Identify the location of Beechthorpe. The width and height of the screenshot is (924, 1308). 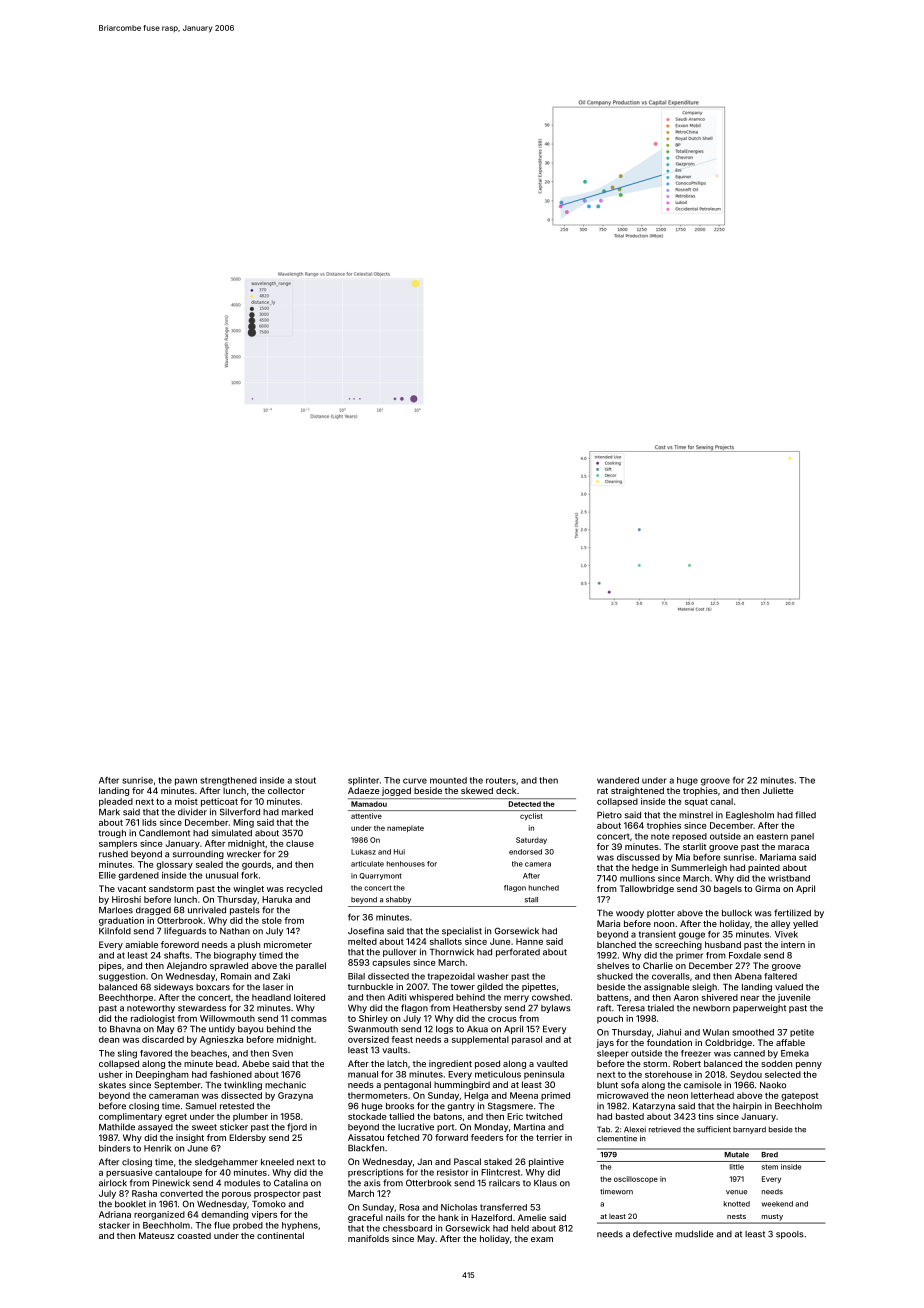
(126, 998).
